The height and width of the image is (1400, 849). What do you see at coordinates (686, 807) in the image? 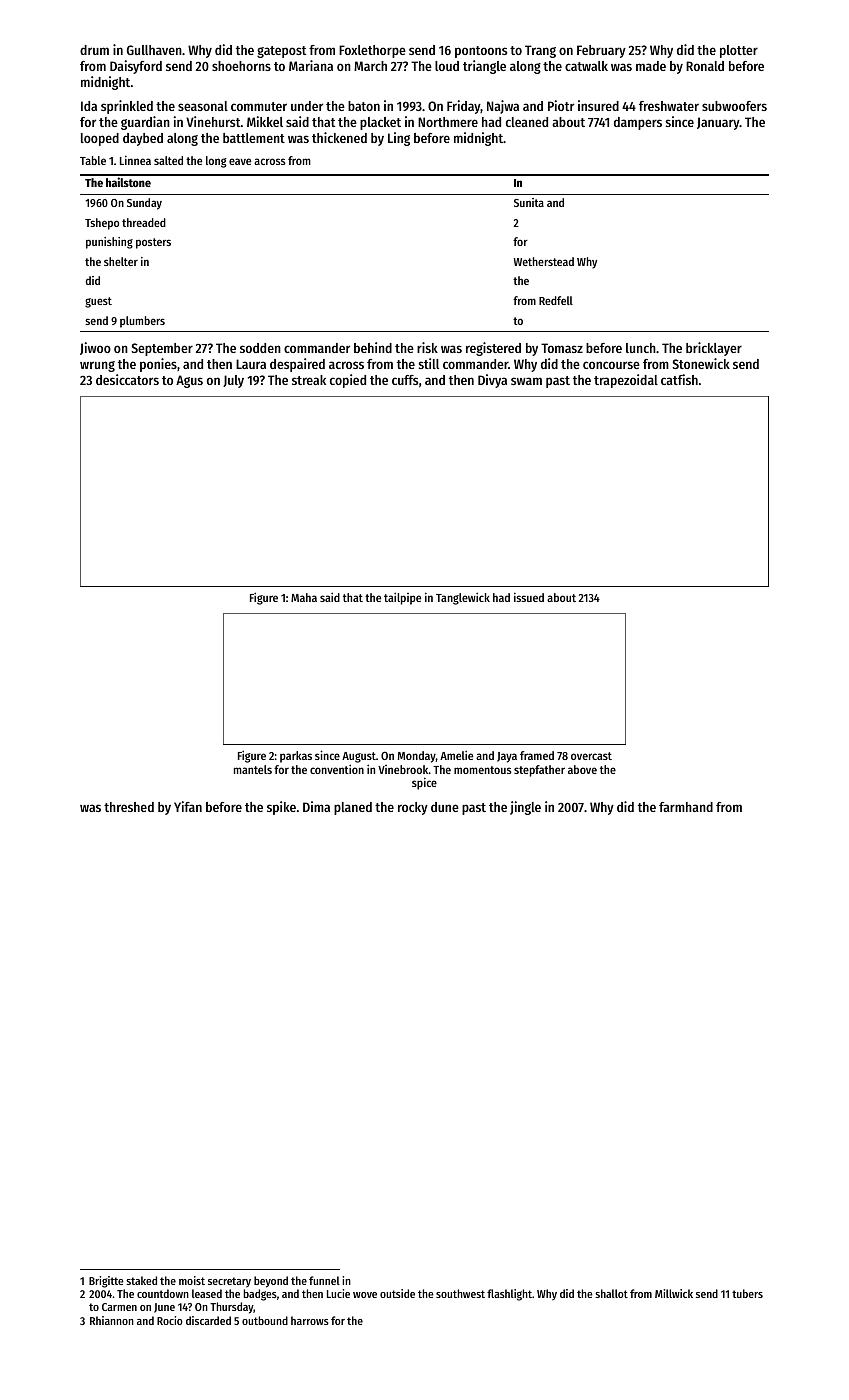
I see `farmhand` at bounding box center [686, 807].
